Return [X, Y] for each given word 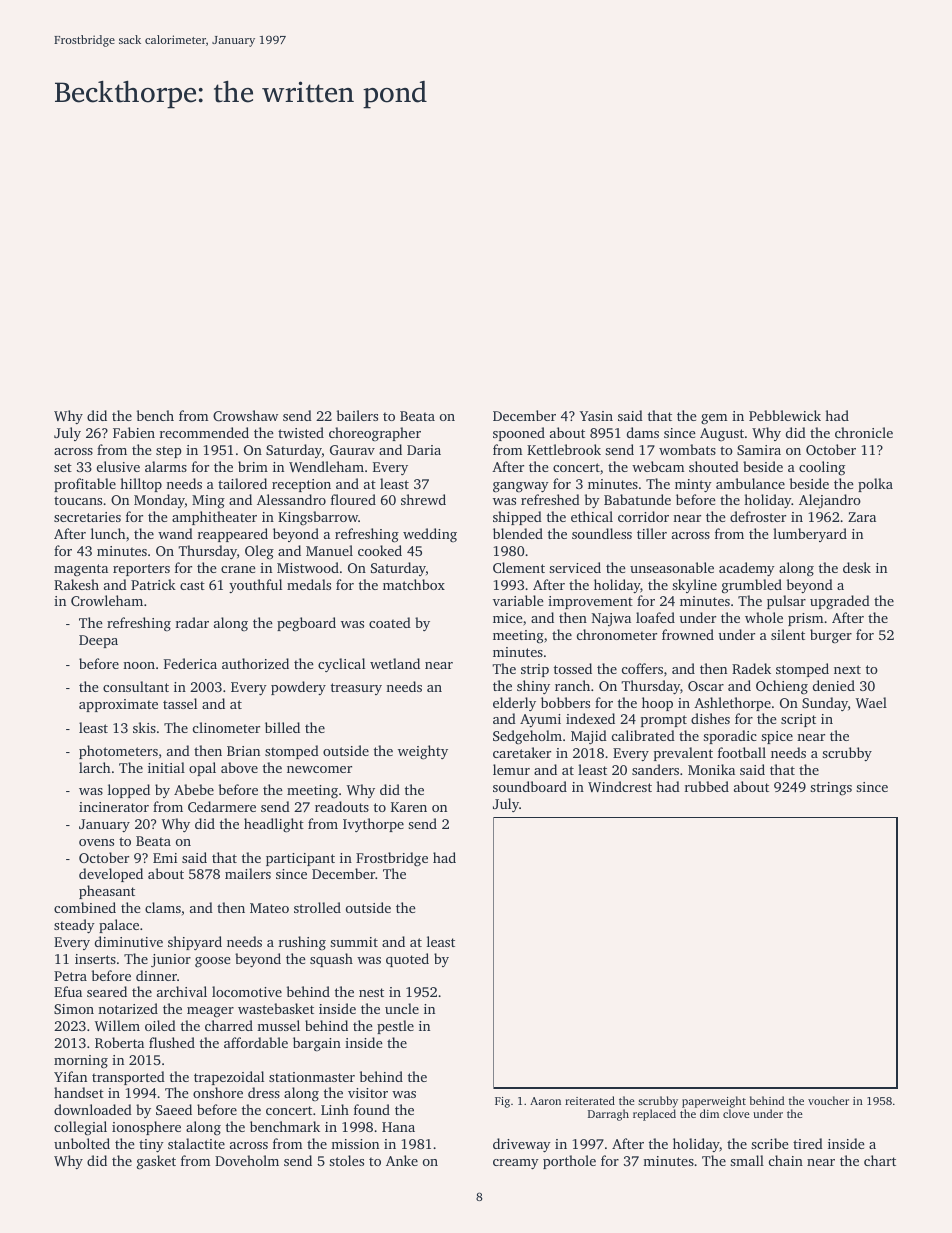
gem [714, 419]
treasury [356, 689]
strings [831, 789]
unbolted [82, 1143]
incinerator [114, 807]
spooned [519, 434]
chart [880, 1160]
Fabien [134, 432]
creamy [516, 1164]
